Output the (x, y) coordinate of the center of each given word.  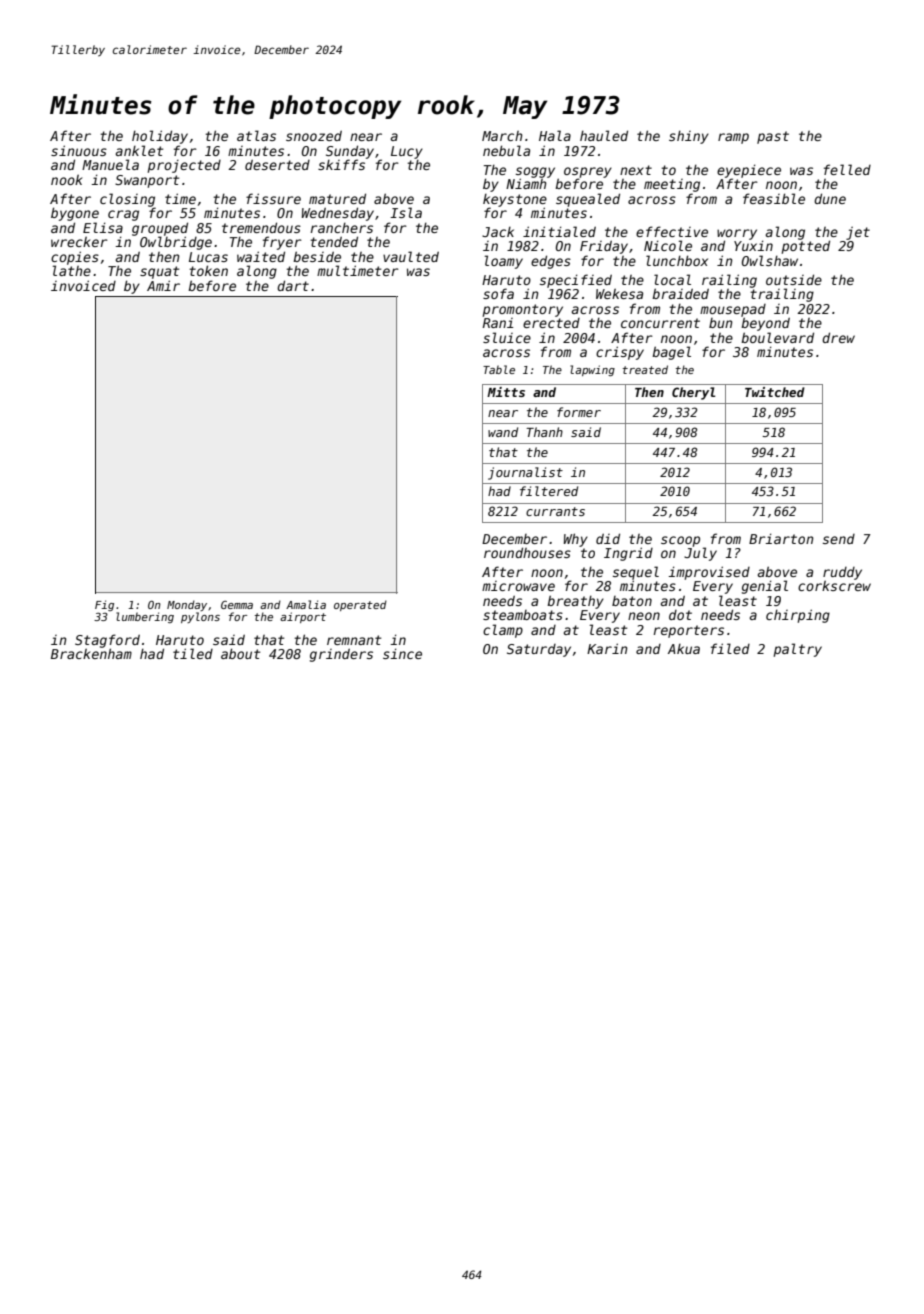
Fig (104, 605)
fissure (273, 198)
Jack (498, 232)
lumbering (145, 617)
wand (503, 432)
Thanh (544, 432)
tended (334, 241)
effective (672, 231)
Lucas (208, 257)
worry (737, 235)
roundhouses (527, 552)
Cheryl (693, 393)
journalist (525, 473)
